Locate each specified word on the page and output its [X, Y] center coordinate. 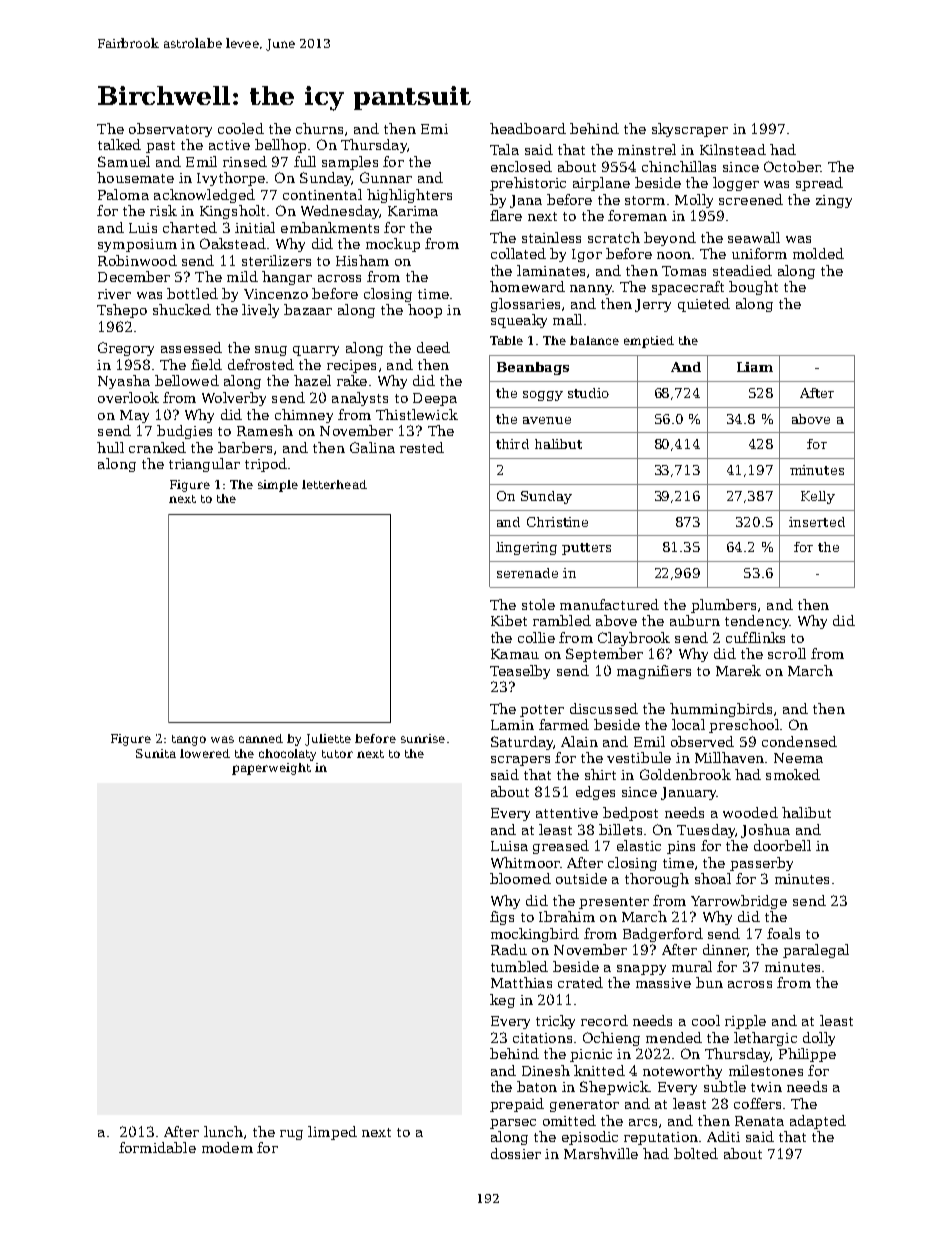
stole [538, 604]
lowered [205, 753]
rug [291, 1135]
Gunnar [386, 177]
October [792, 166]
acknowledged [204, 196]
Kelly [818, 497]
